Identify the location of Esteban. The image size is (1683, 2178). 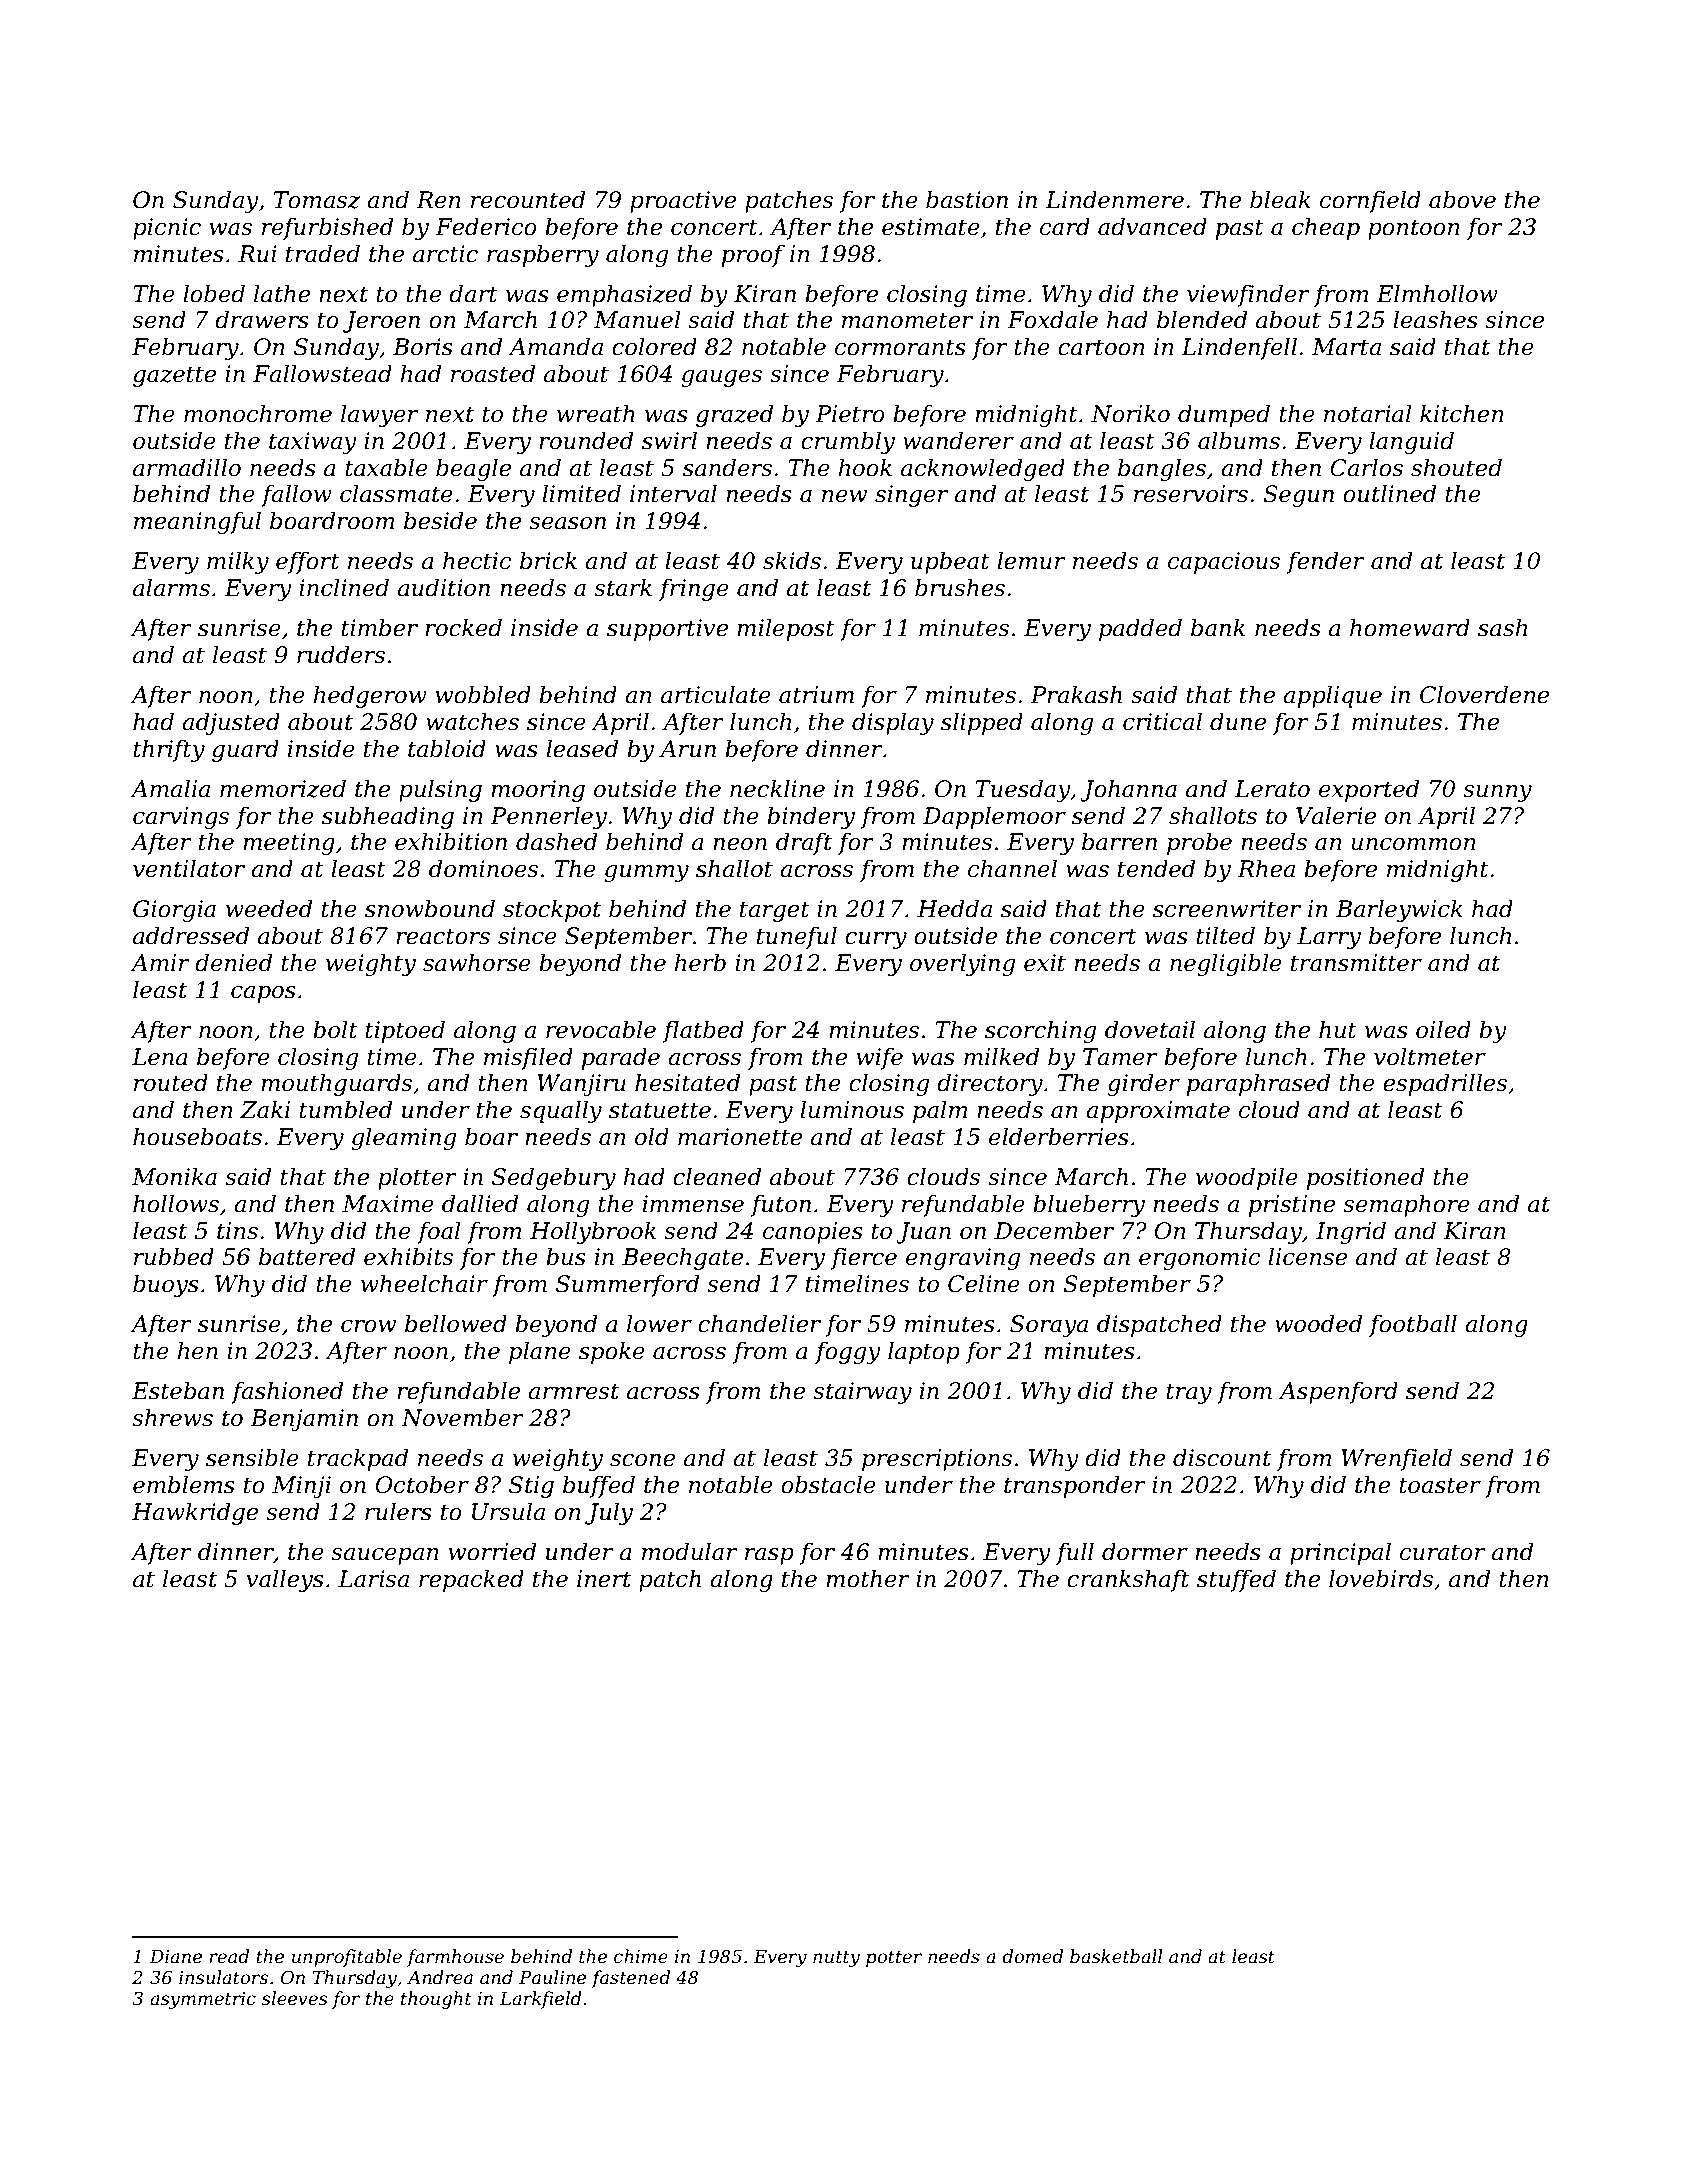
(178, 1390).
